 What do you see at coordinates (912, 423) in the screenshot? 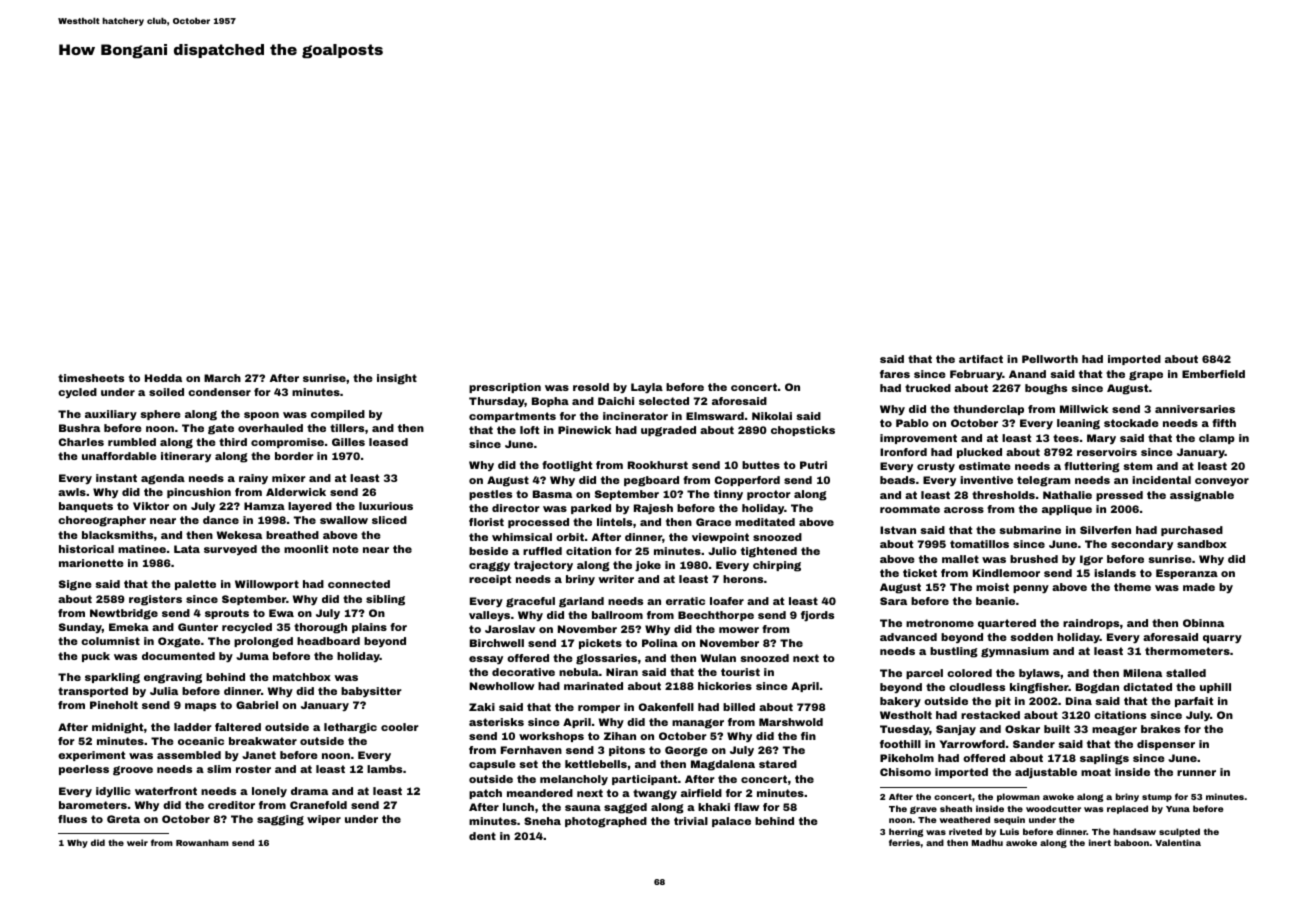
I see `Pablo` at bounding box center [912, 423].
